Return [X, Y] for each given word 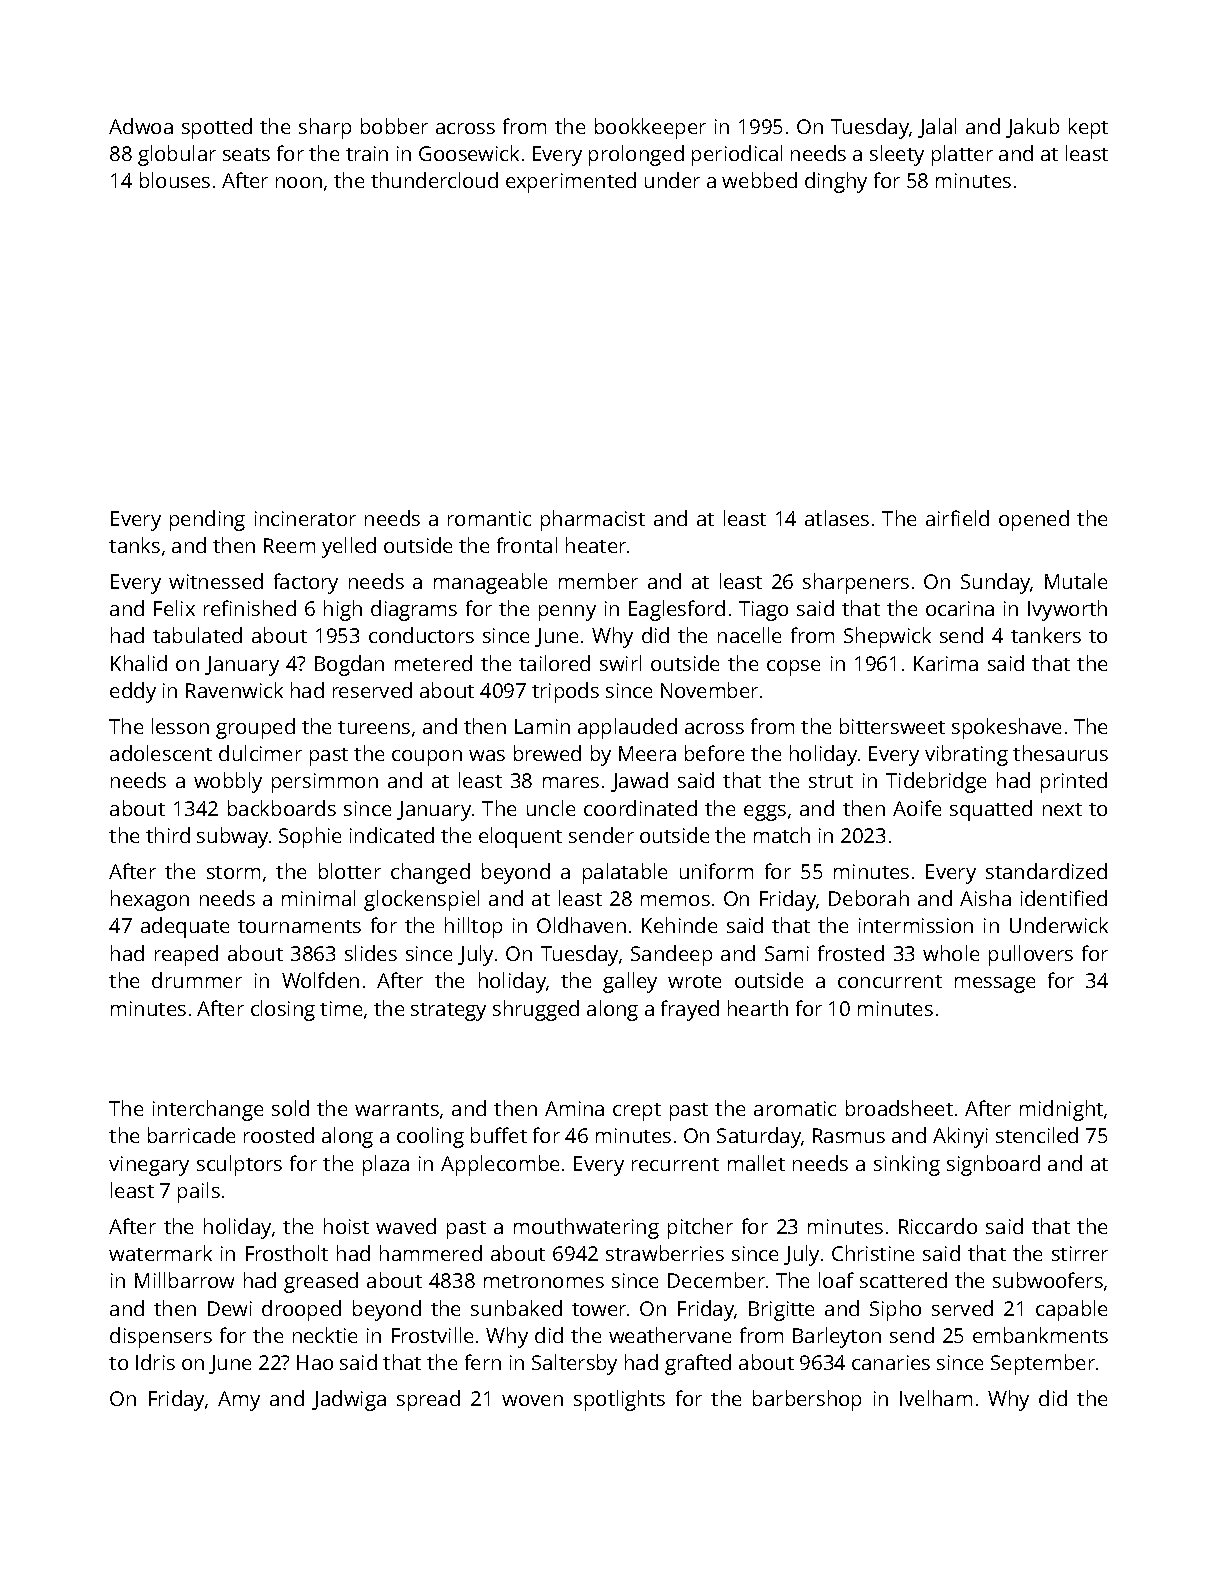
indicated [392, 835]
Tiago [763, 611]
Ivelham [936, 1398]
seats [246, 154]
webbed [759, 180]
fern [483, 1362]
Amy [239, 1401]
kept [1088, 128]
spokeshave [1006, 728]
